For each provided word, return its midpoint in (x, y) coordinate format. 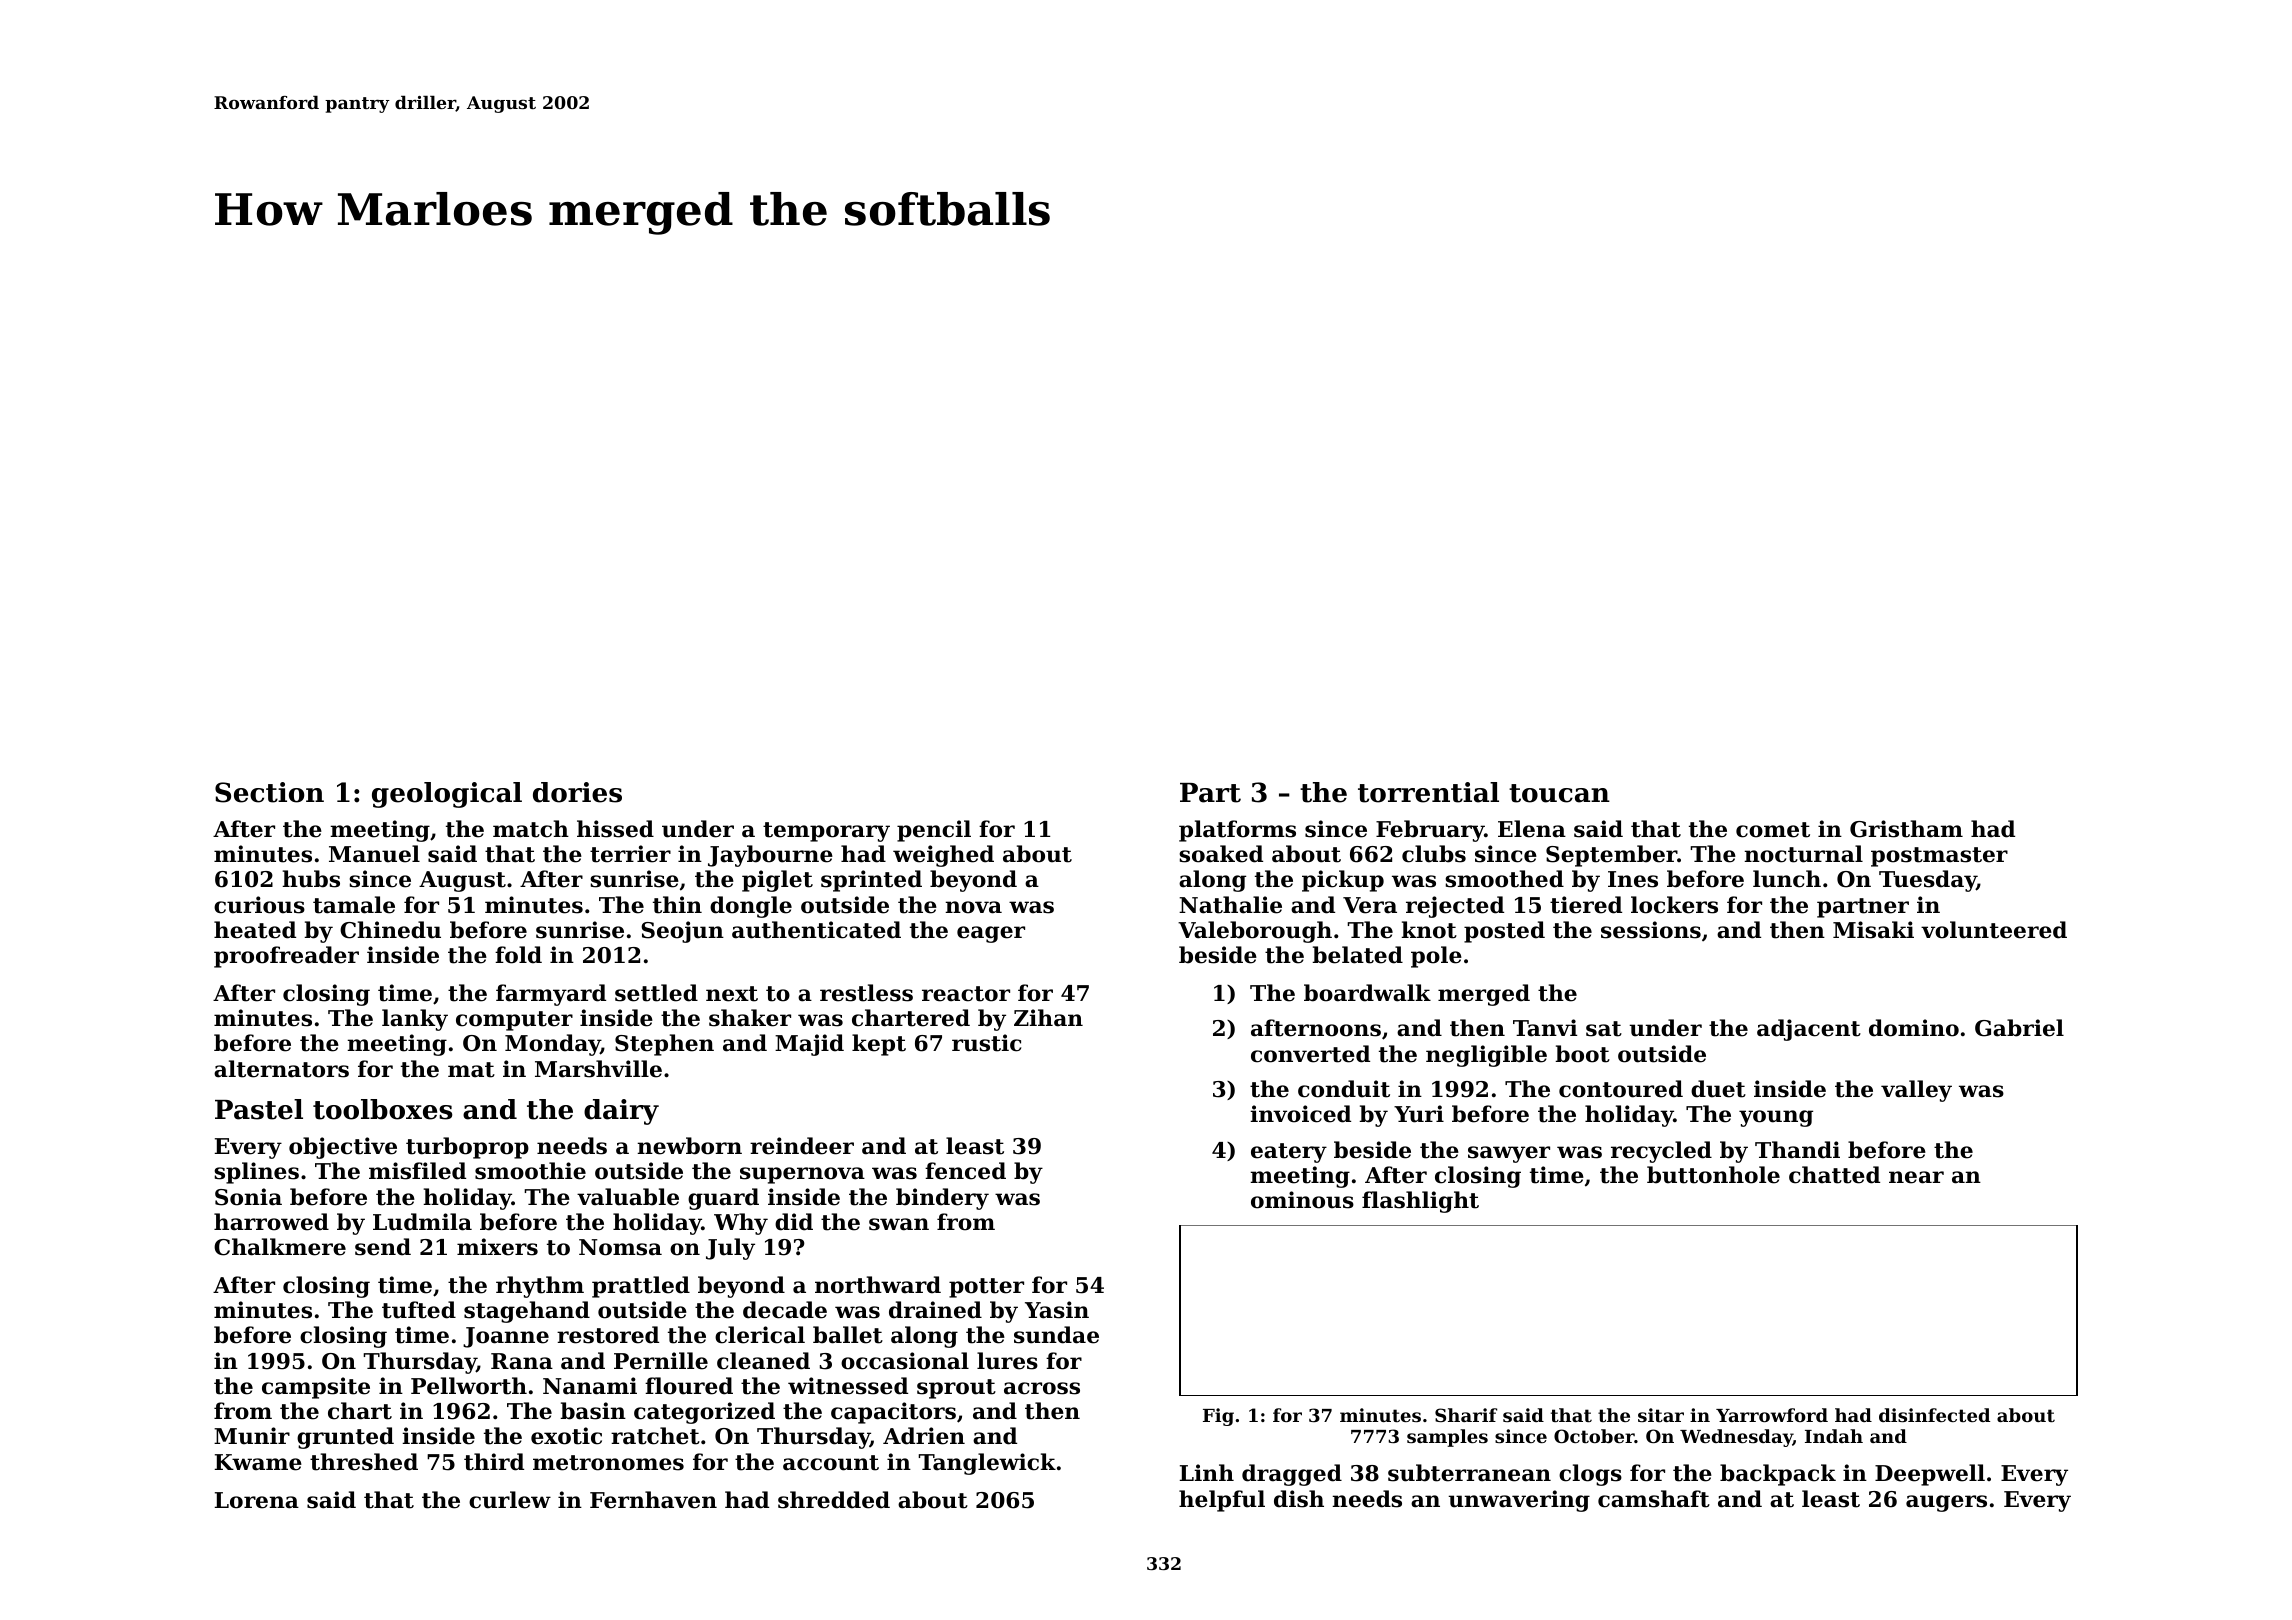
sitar (1661, 1415)
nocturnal (1803, 854)
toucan (1559, 793)
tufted (419, 1310)
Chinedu (390, 930)
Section (269, 792)
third (494, 1462)
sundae (1056, 1335)
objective (343, 1148)
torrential (1428, 792)
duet (1718, 1089)
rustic (986, 1043)
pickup (1343, 881)
